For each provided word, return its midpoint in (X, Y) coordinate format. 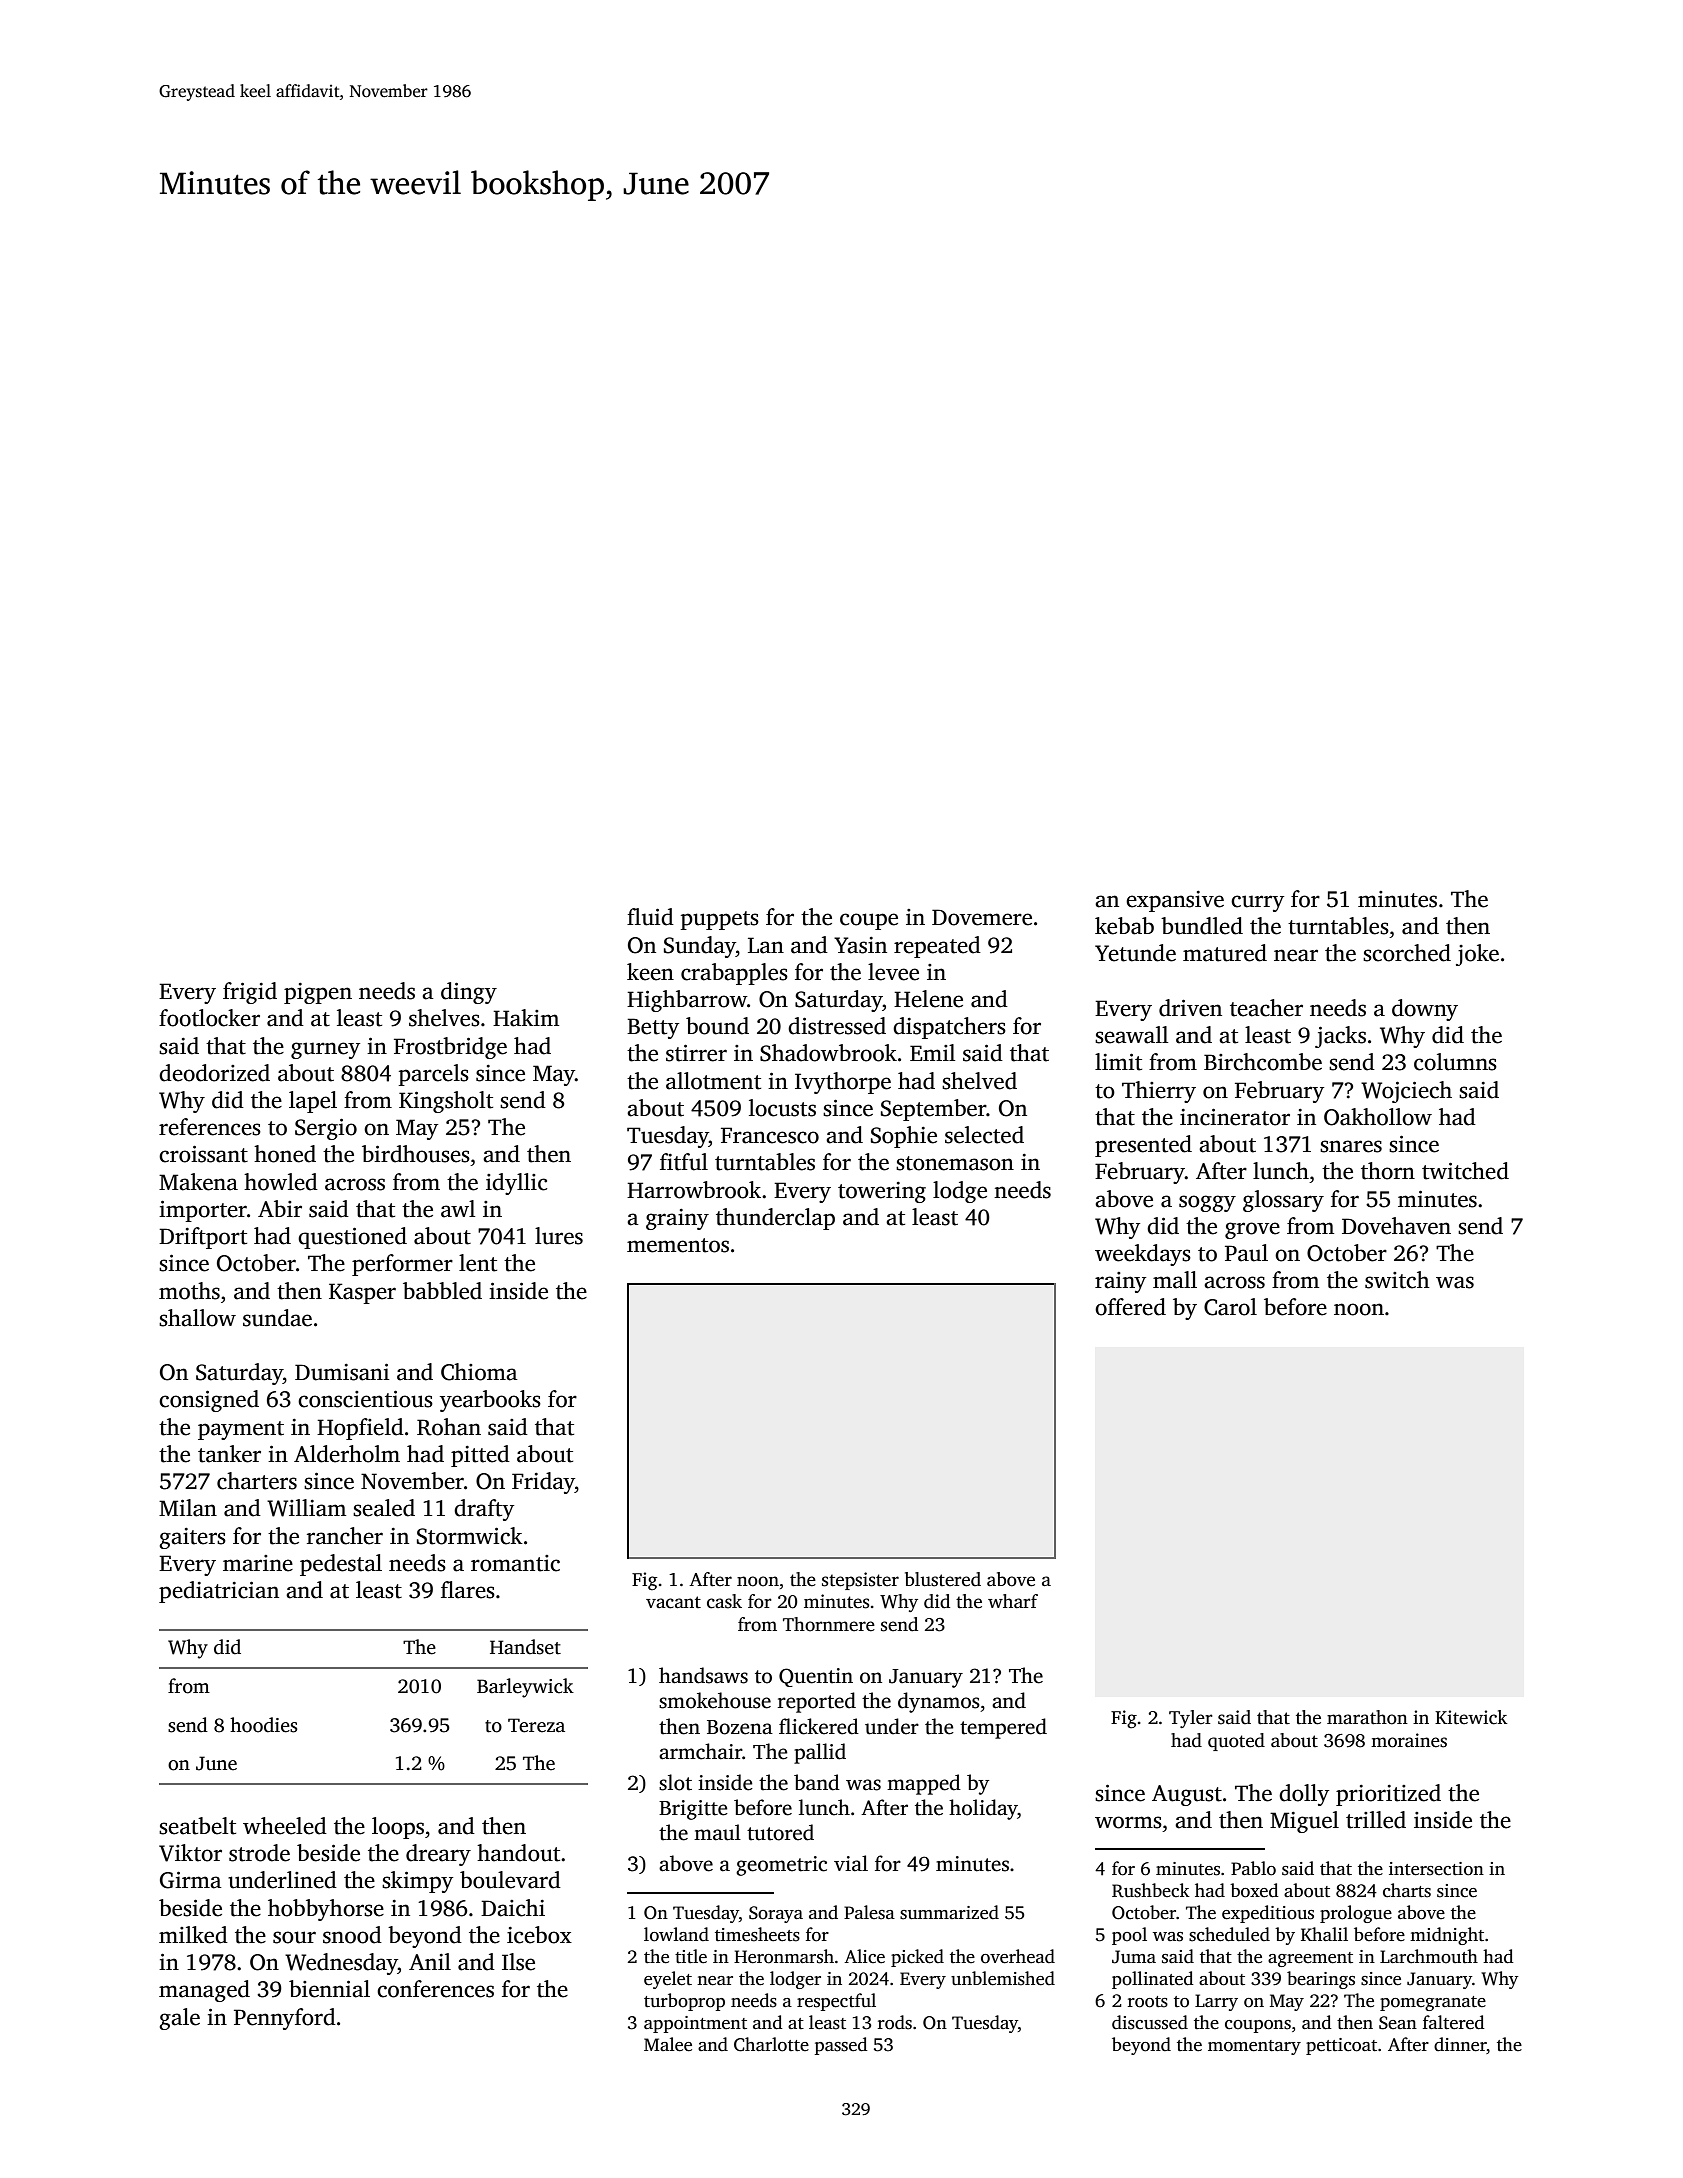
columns (1455, 1062)
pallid (820, 1753)
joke (1477, 955)
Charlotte (771, 2044)
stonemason (955, 1163)
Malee (668, 2044)
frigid (250, 993)
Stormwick (470, 1536)
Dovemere (982, 917)
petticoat (1341, 2046)
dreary (438, 1855)
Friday (543, 1483)
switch (1397, 1280)
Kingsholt (446, 1102)
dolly (1304, 1795)
